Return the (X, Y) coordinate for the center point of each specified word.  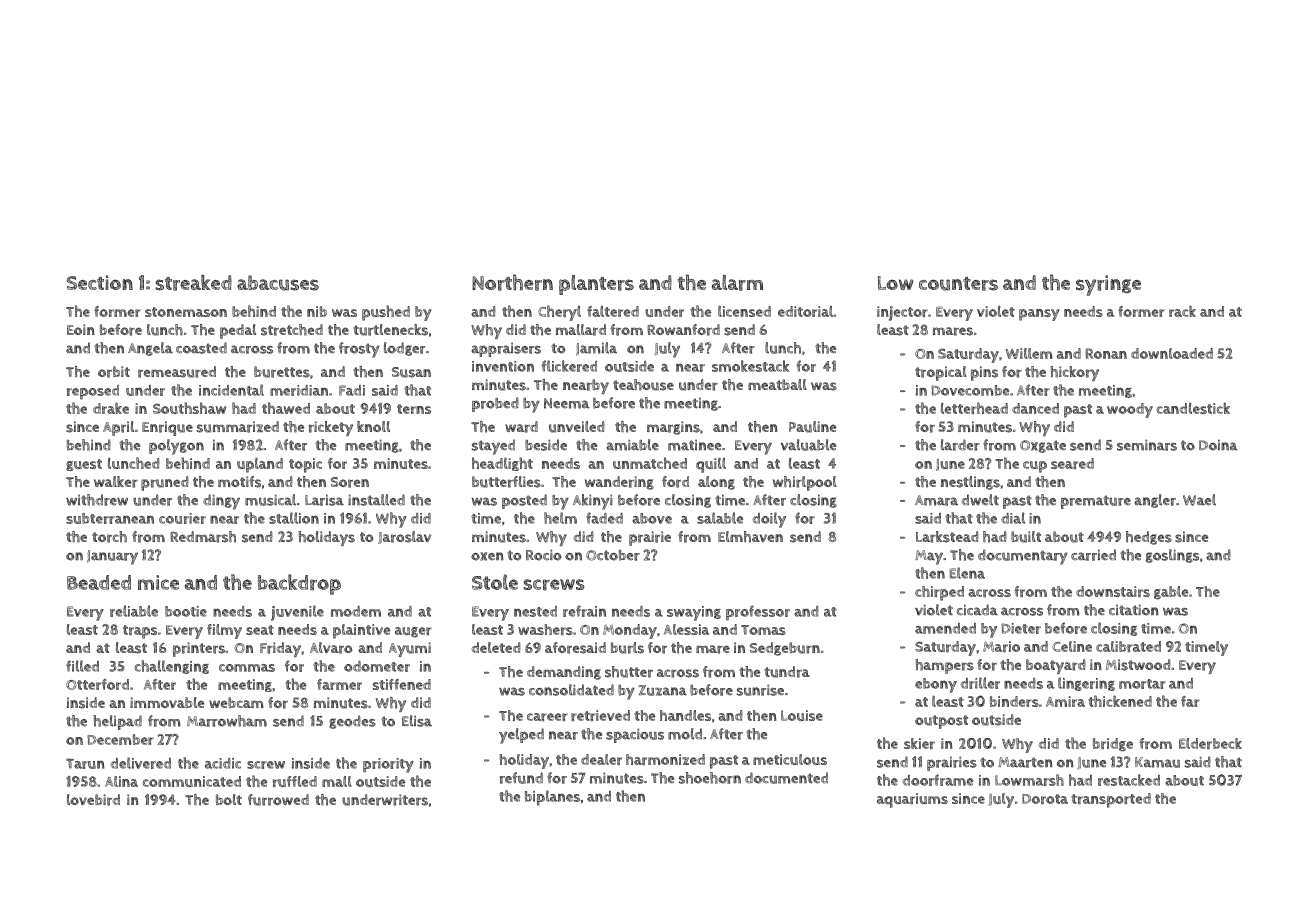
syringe (1108, 285)
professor (758, 613)
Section (99, 282)
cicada (977, 610)
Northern (512, 282)
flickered (569, 366)
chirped (939, 593)
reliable (134, 611)
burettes (282, 372)
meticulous (790, 759)
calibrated (1128, 646)
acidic (223, 763)
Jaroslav (404, 537)
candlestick (1193, 408)
